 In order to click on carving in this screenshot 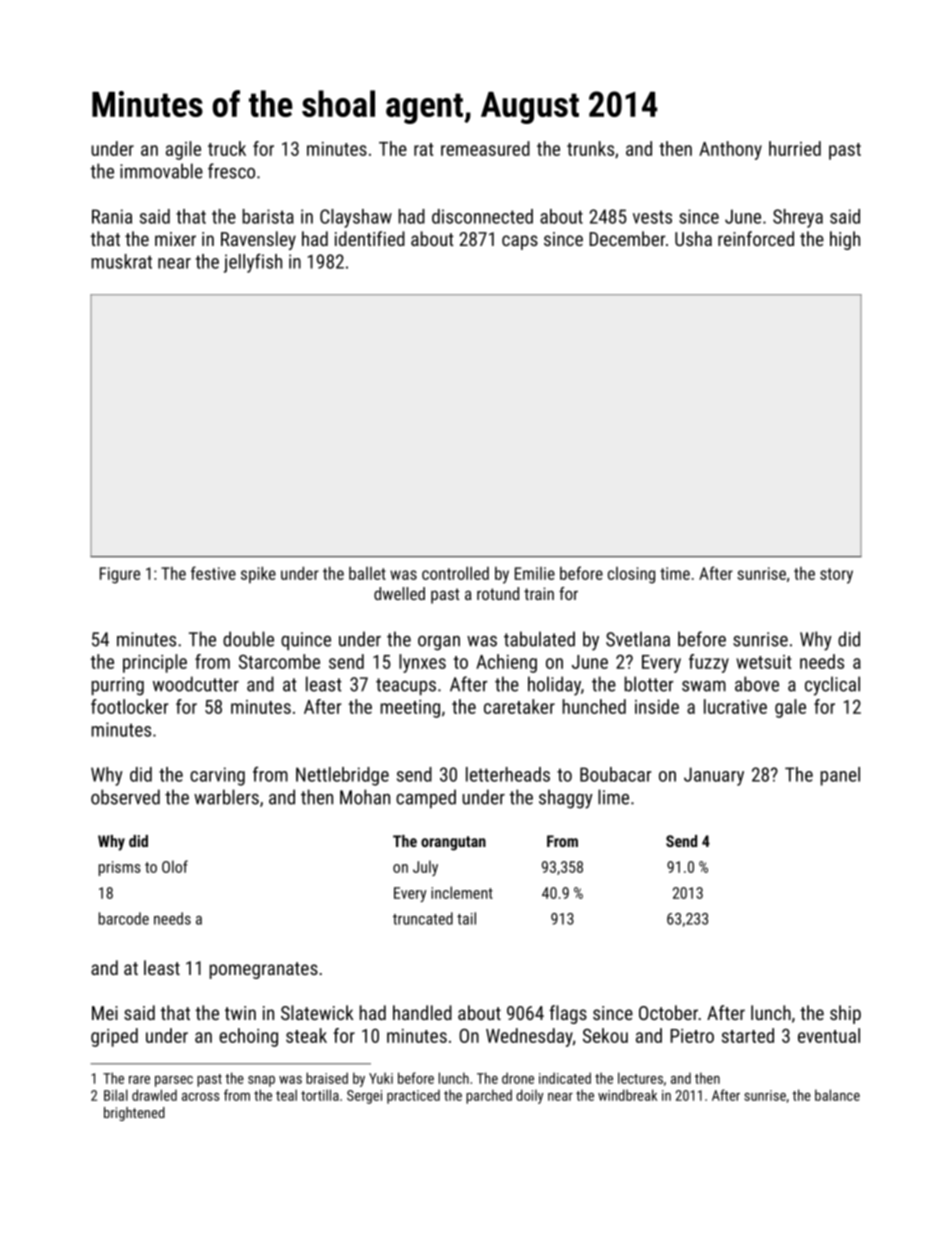, I will do `click(217, 776)`.
